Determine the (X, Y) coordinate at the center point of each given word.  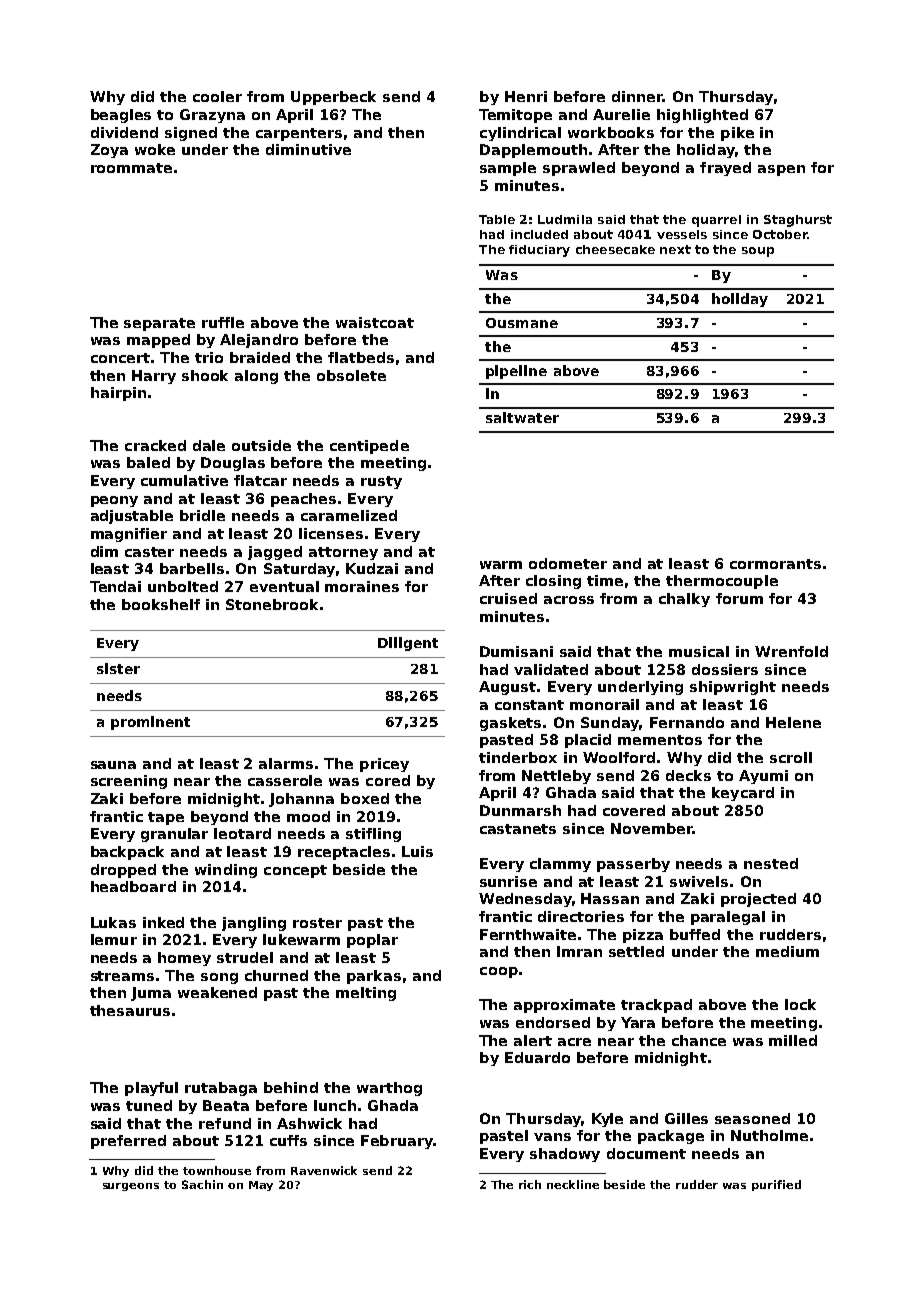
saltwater (522, 417)
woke (155, 149)
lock (800, 1004)
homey (184, 959)
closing (553, 582)
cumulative (184, 480)
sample (508, 169)
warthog (389, 1089)
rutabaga (221, 1089)
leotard (242, 833)
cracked (155, 445)
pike (737, 134)
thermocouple (722, 582)
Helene (793, 722)
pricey (384, 765)
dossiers (725, 669)
